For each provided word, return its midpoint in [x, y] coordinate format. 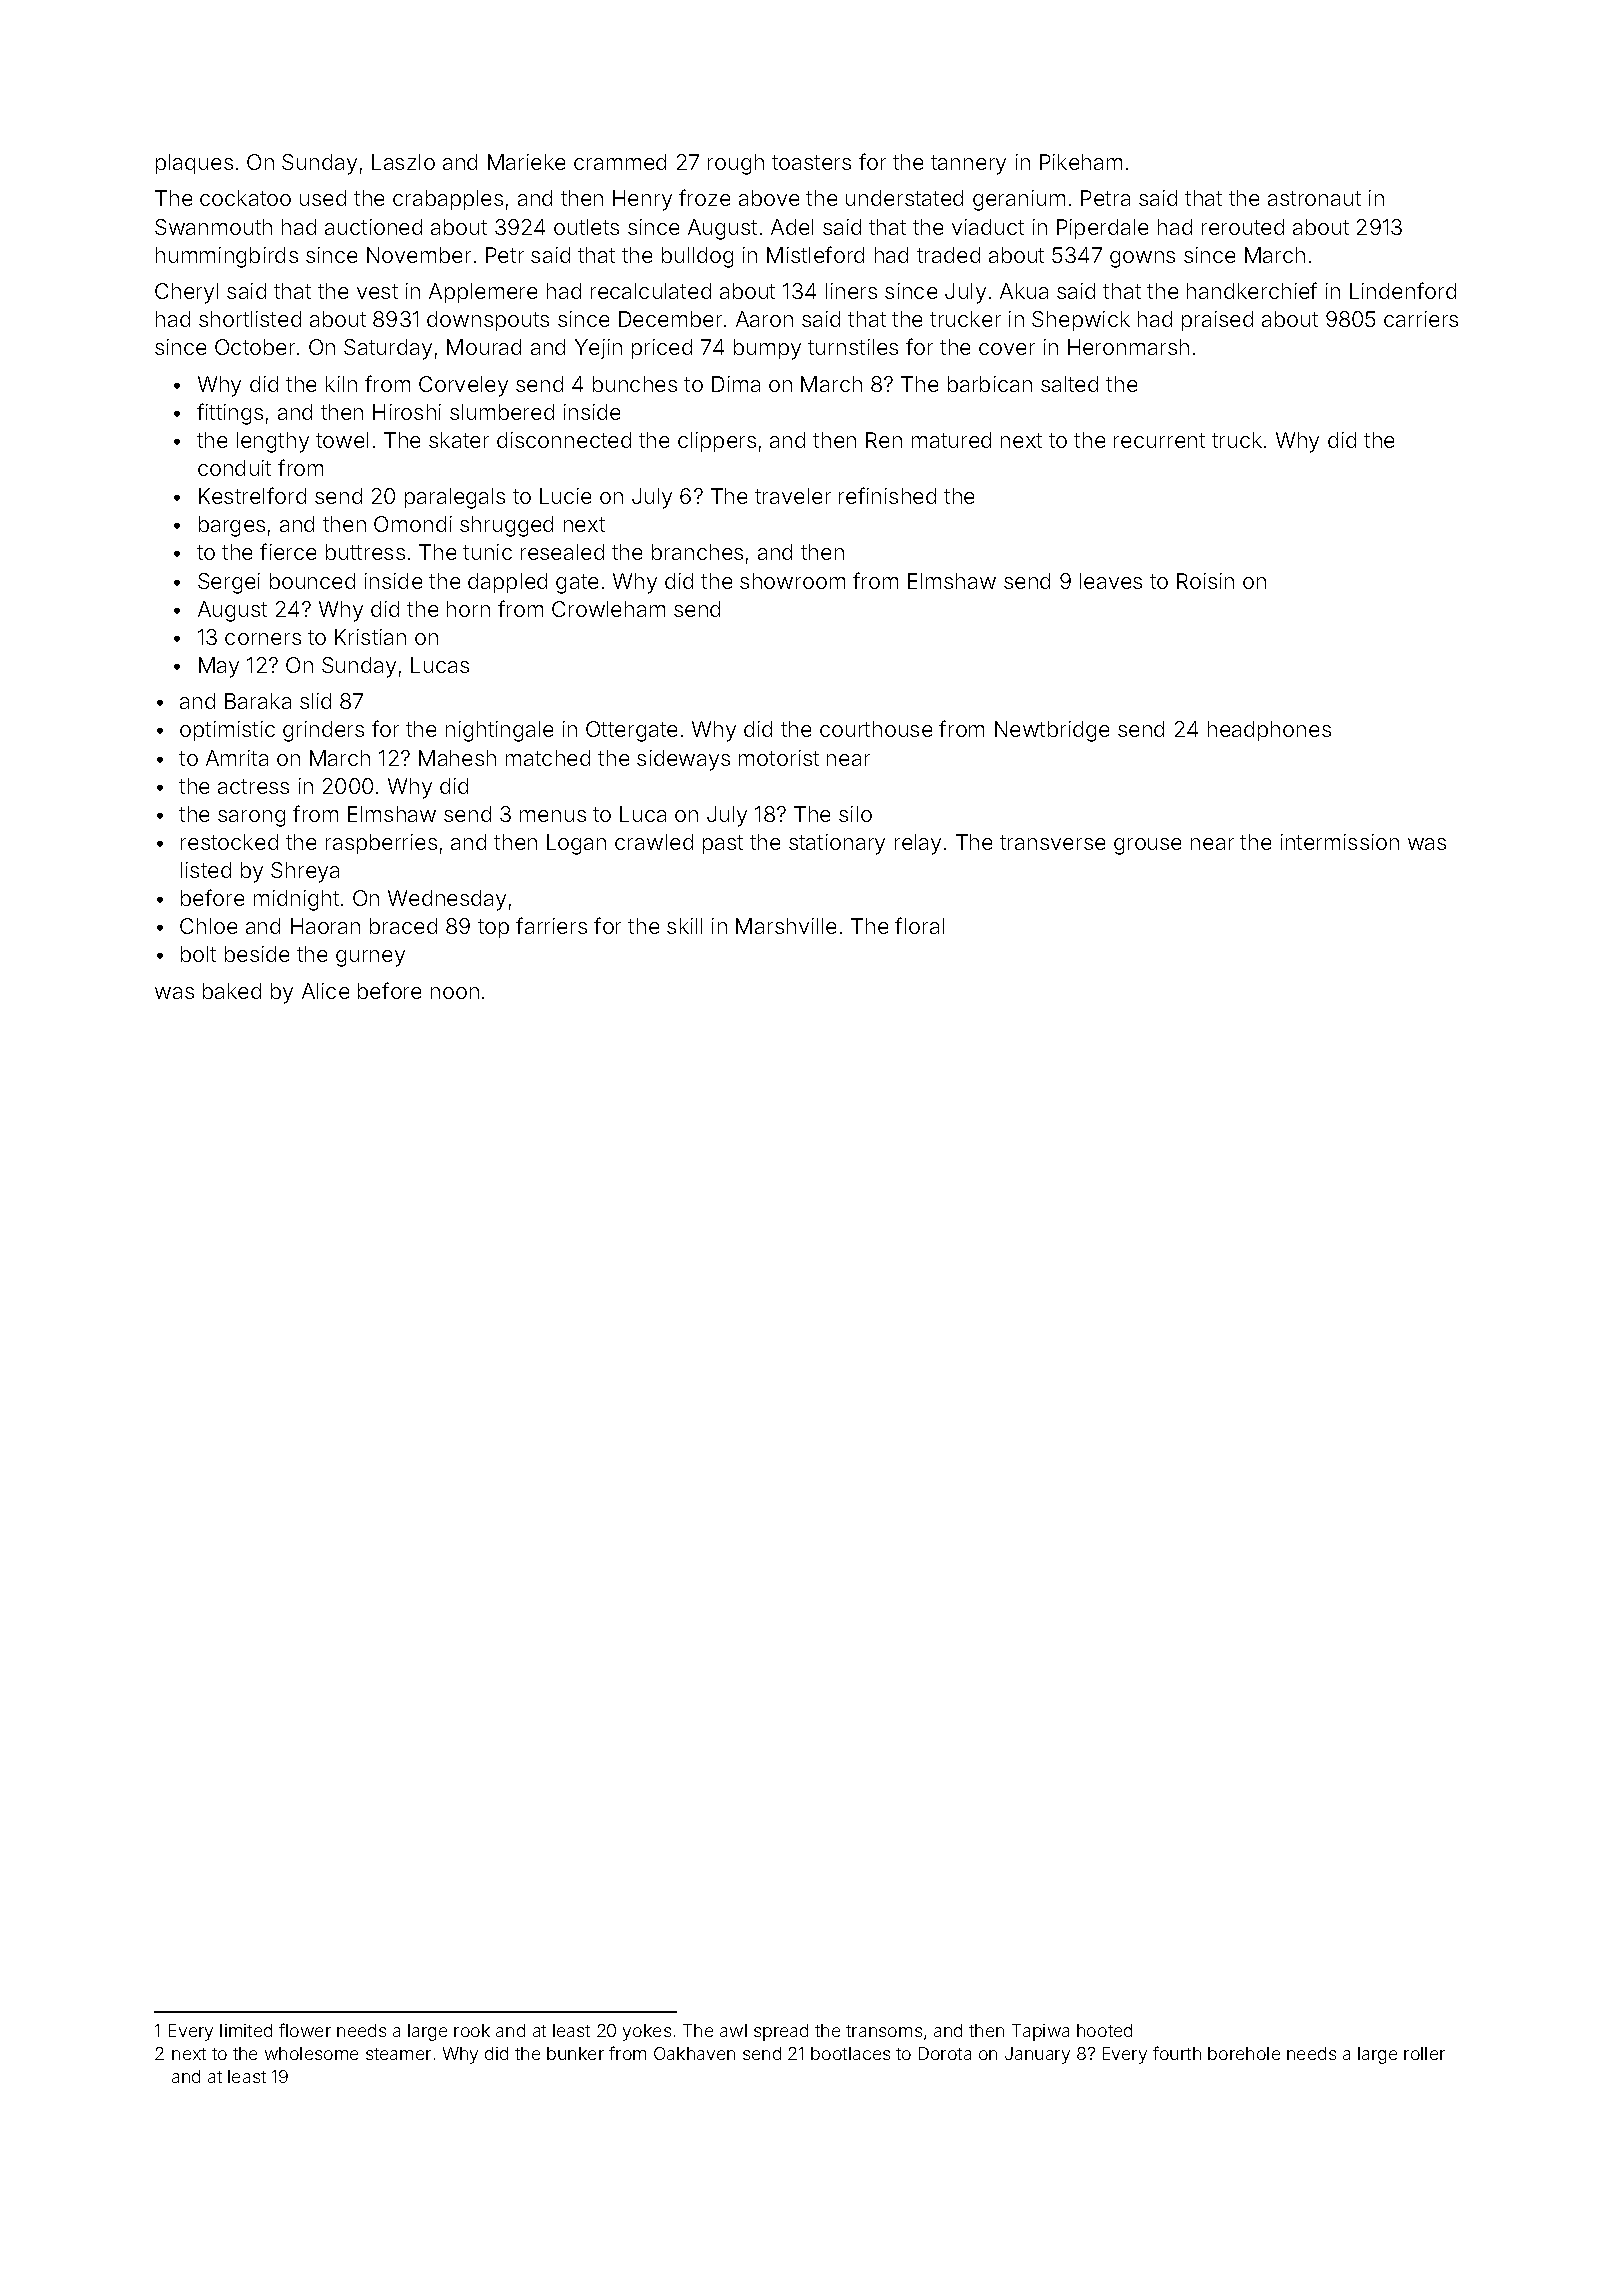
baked [232, 991]
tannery [968, 165]
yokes [647, 2032]
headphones [1269, 731]
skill [684, 926]
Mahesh [457, 758]
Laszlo [403, 162]
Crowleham [608, 609]
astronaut [1314, 198]
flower [305, 2030]
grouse [1147, 846]
